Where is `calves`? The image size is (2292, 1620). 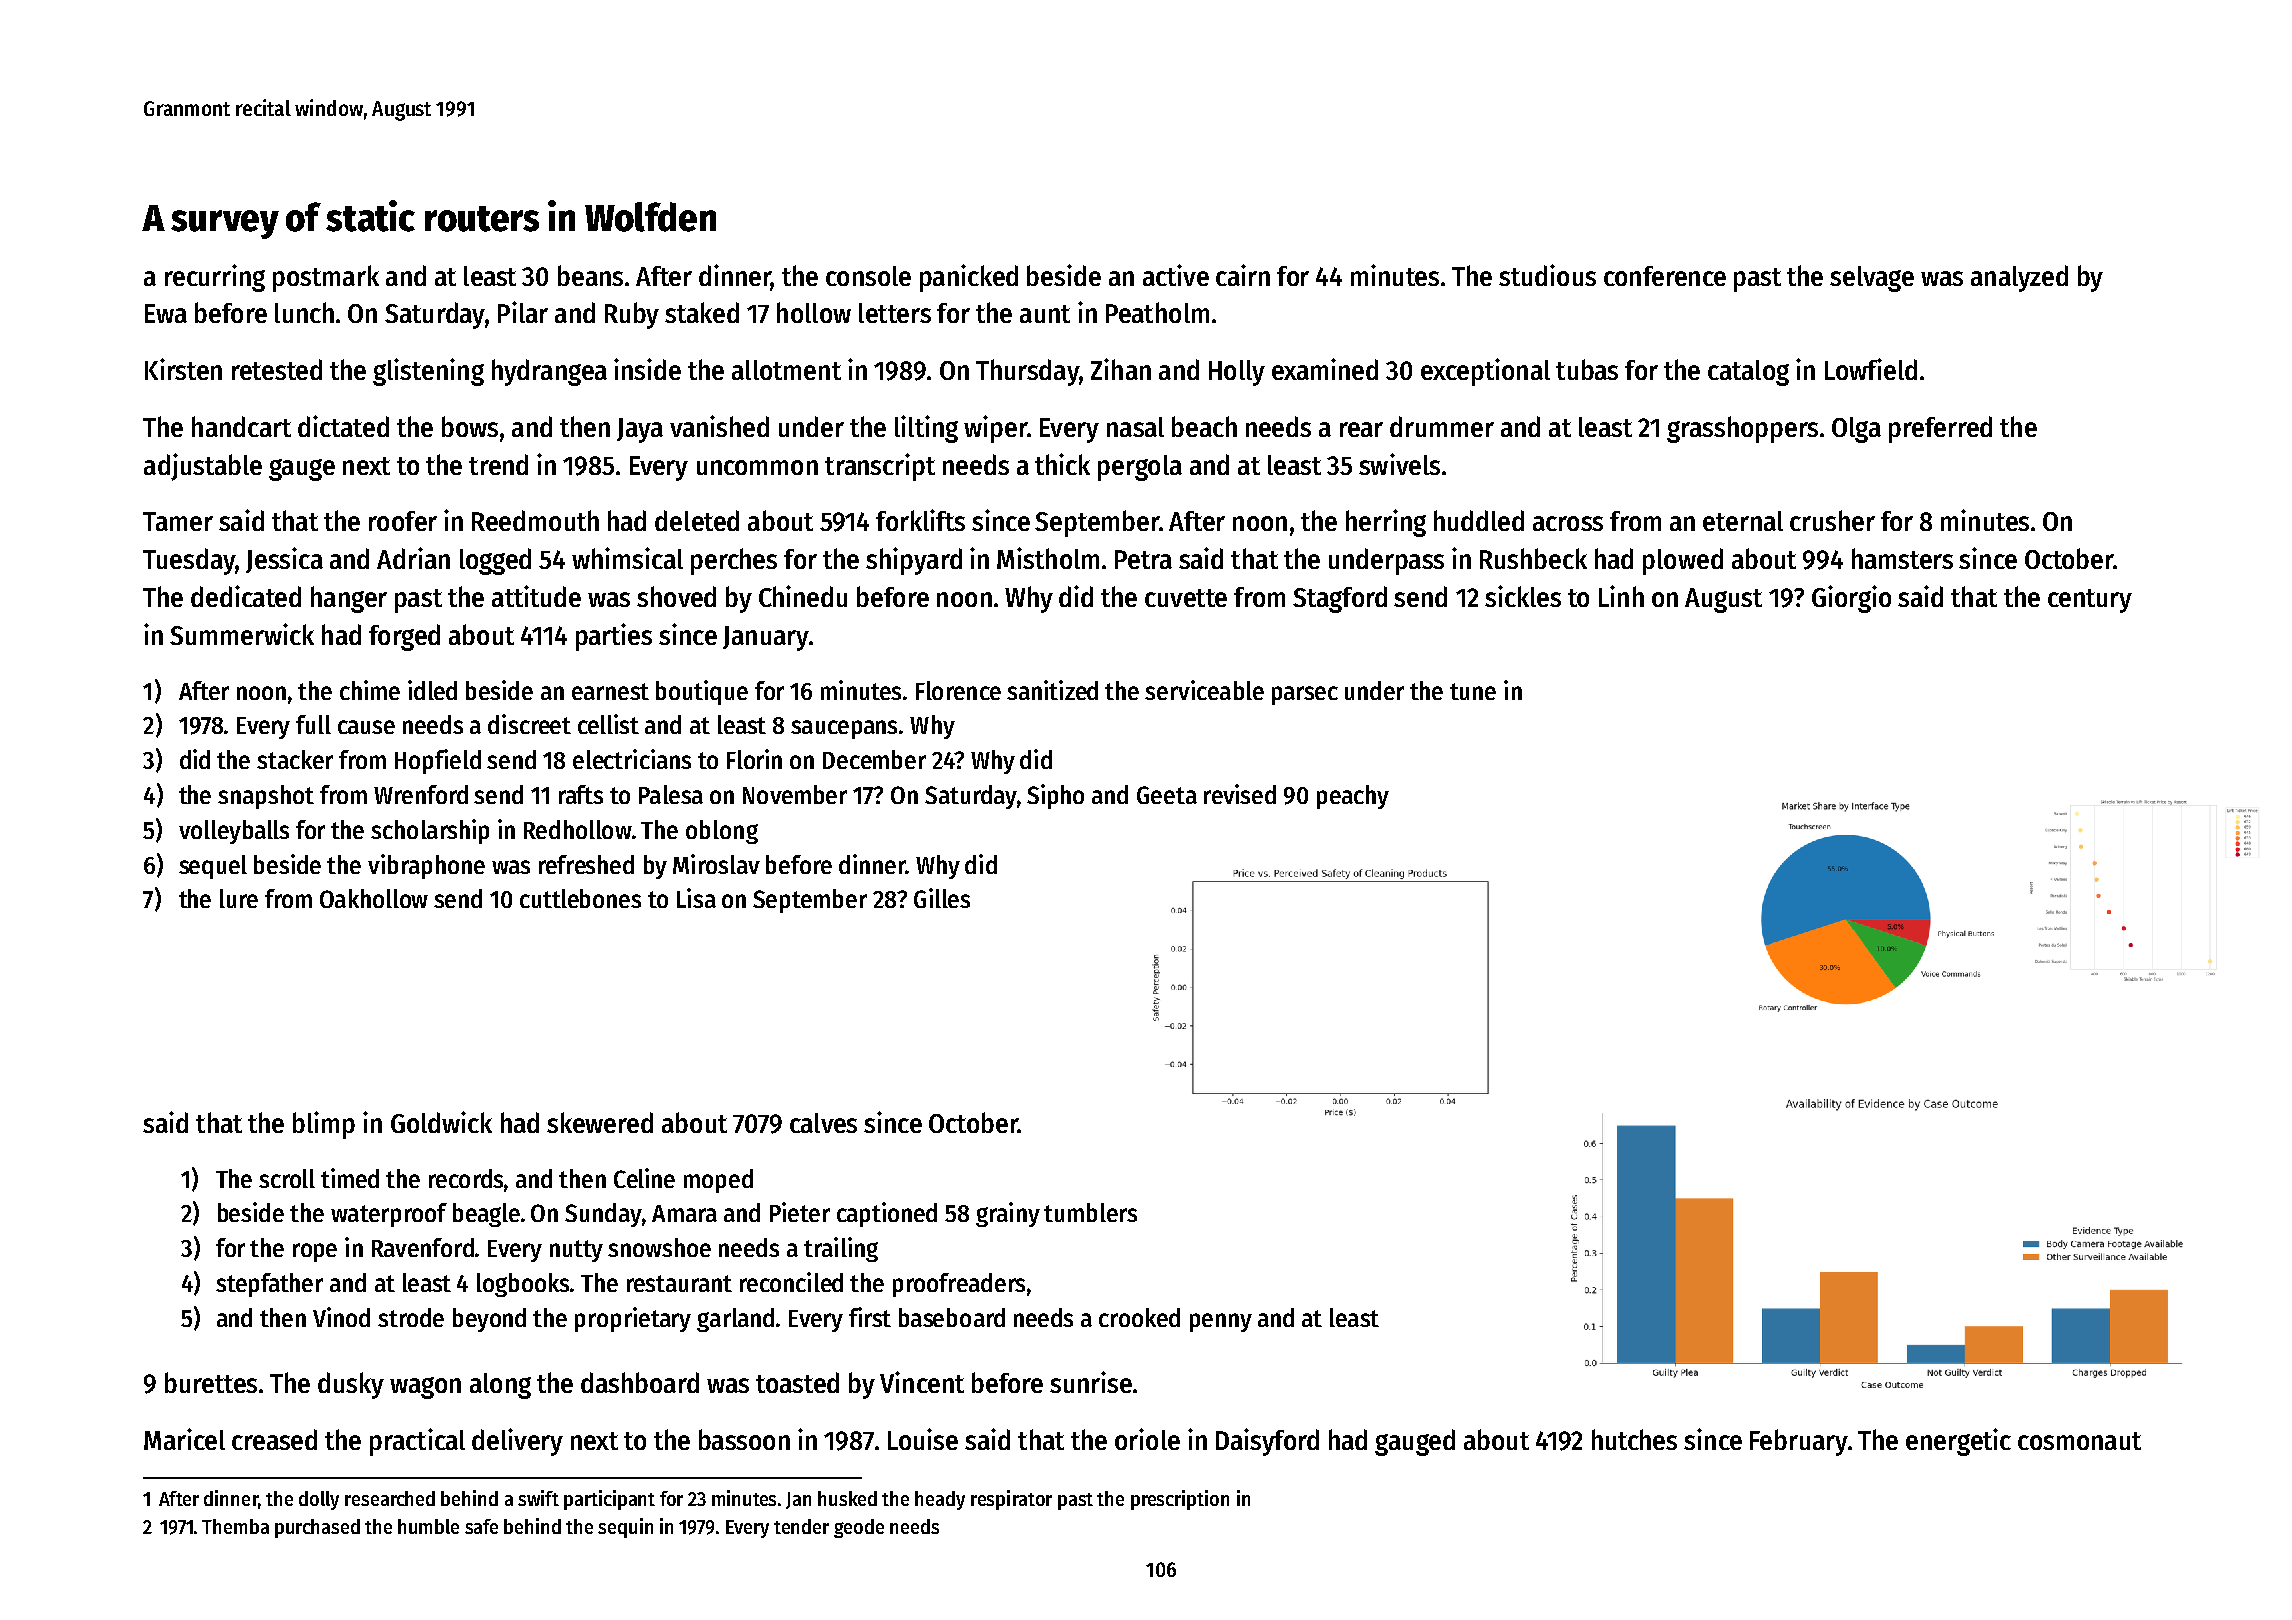 calves is located at coordinates (823, 1123).
